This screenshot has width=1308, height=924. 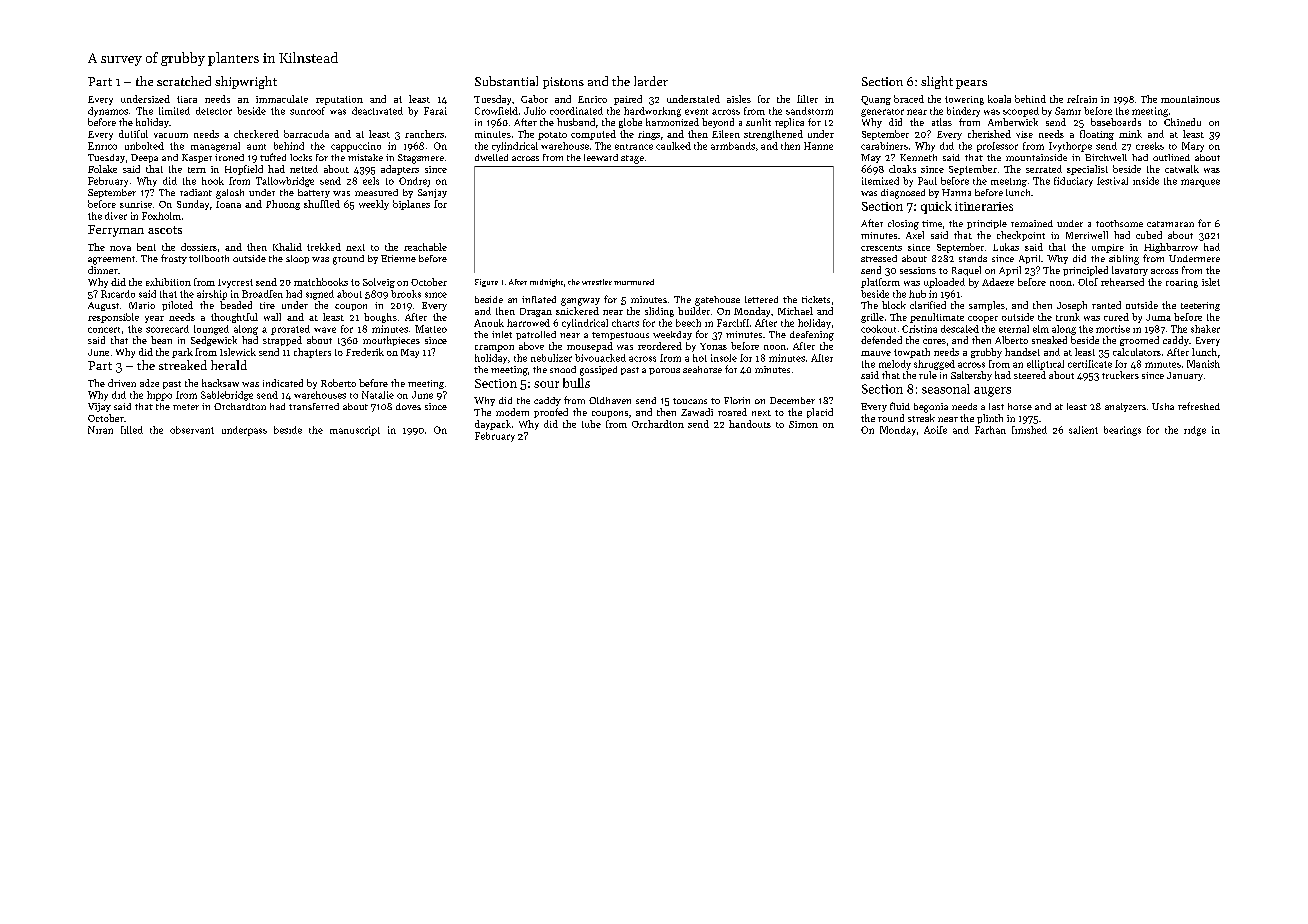 What do you see at coordinates (1190, 99) in the screenshot?
I see `mountainous` at bounding box center [1190, 99].
